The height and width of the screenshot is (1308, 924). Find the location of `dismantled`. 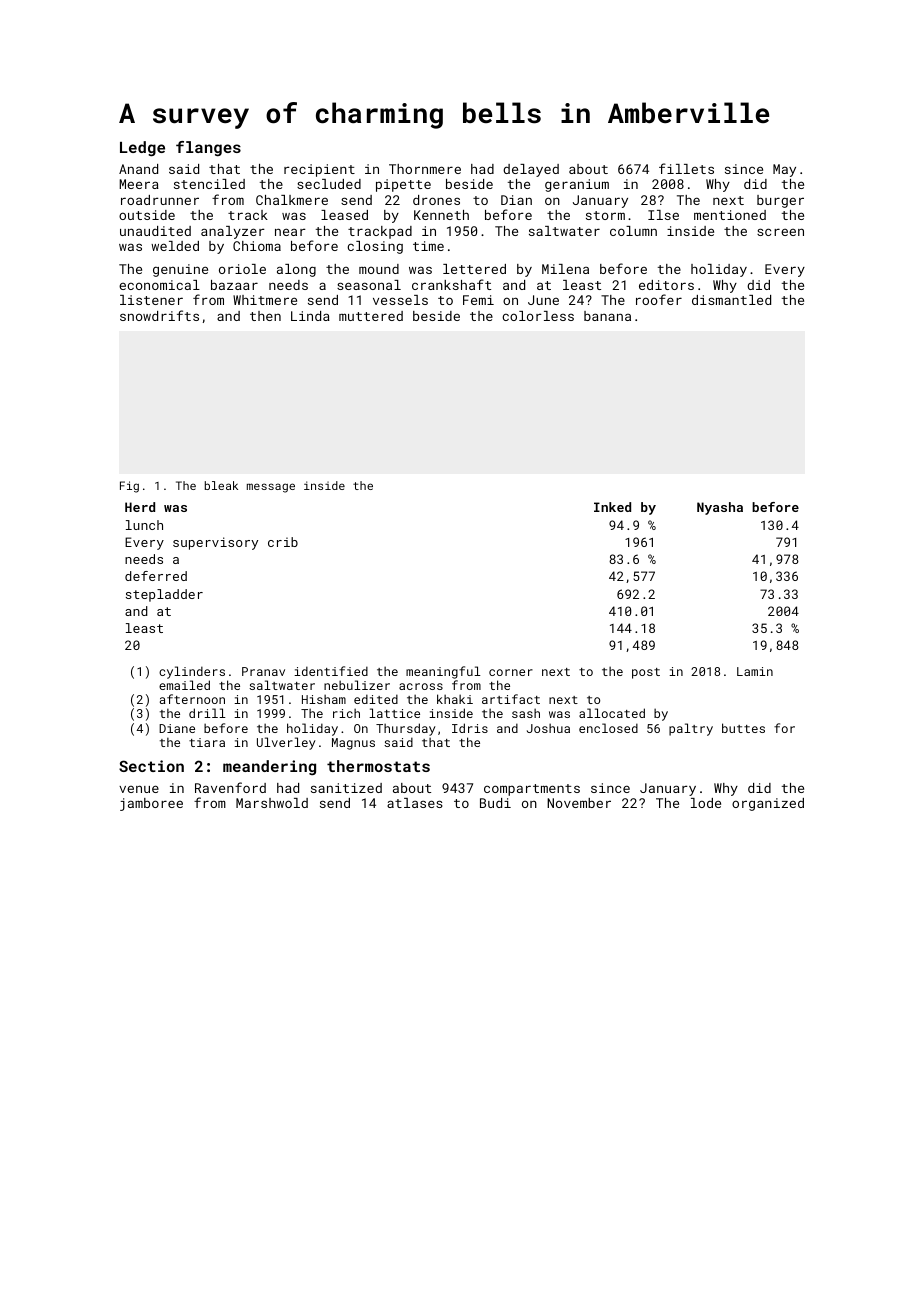

dismantled is located at coordinates (731, 300).
